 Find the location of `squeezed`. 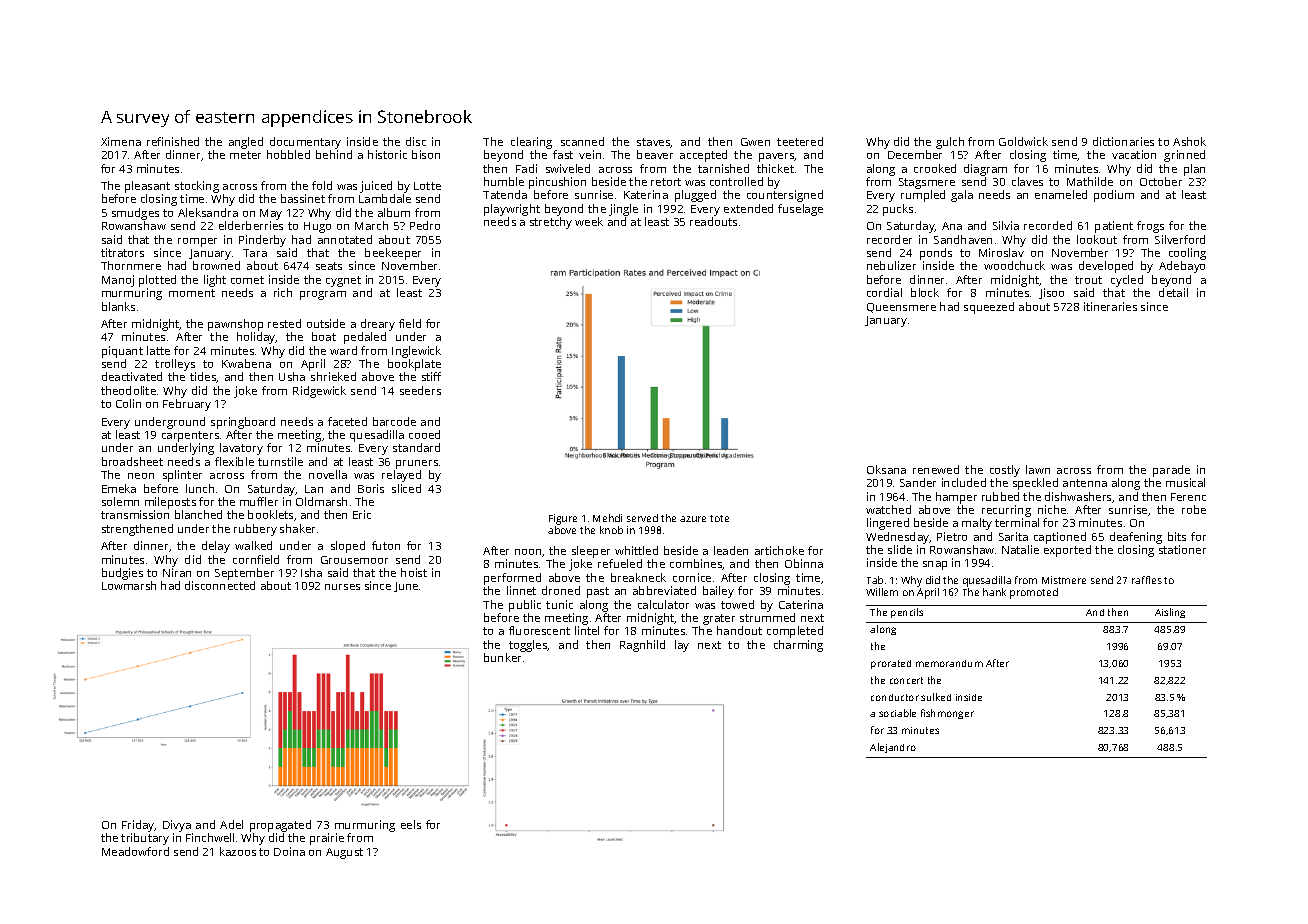

squeezed is located at coordinates (989, 308).
